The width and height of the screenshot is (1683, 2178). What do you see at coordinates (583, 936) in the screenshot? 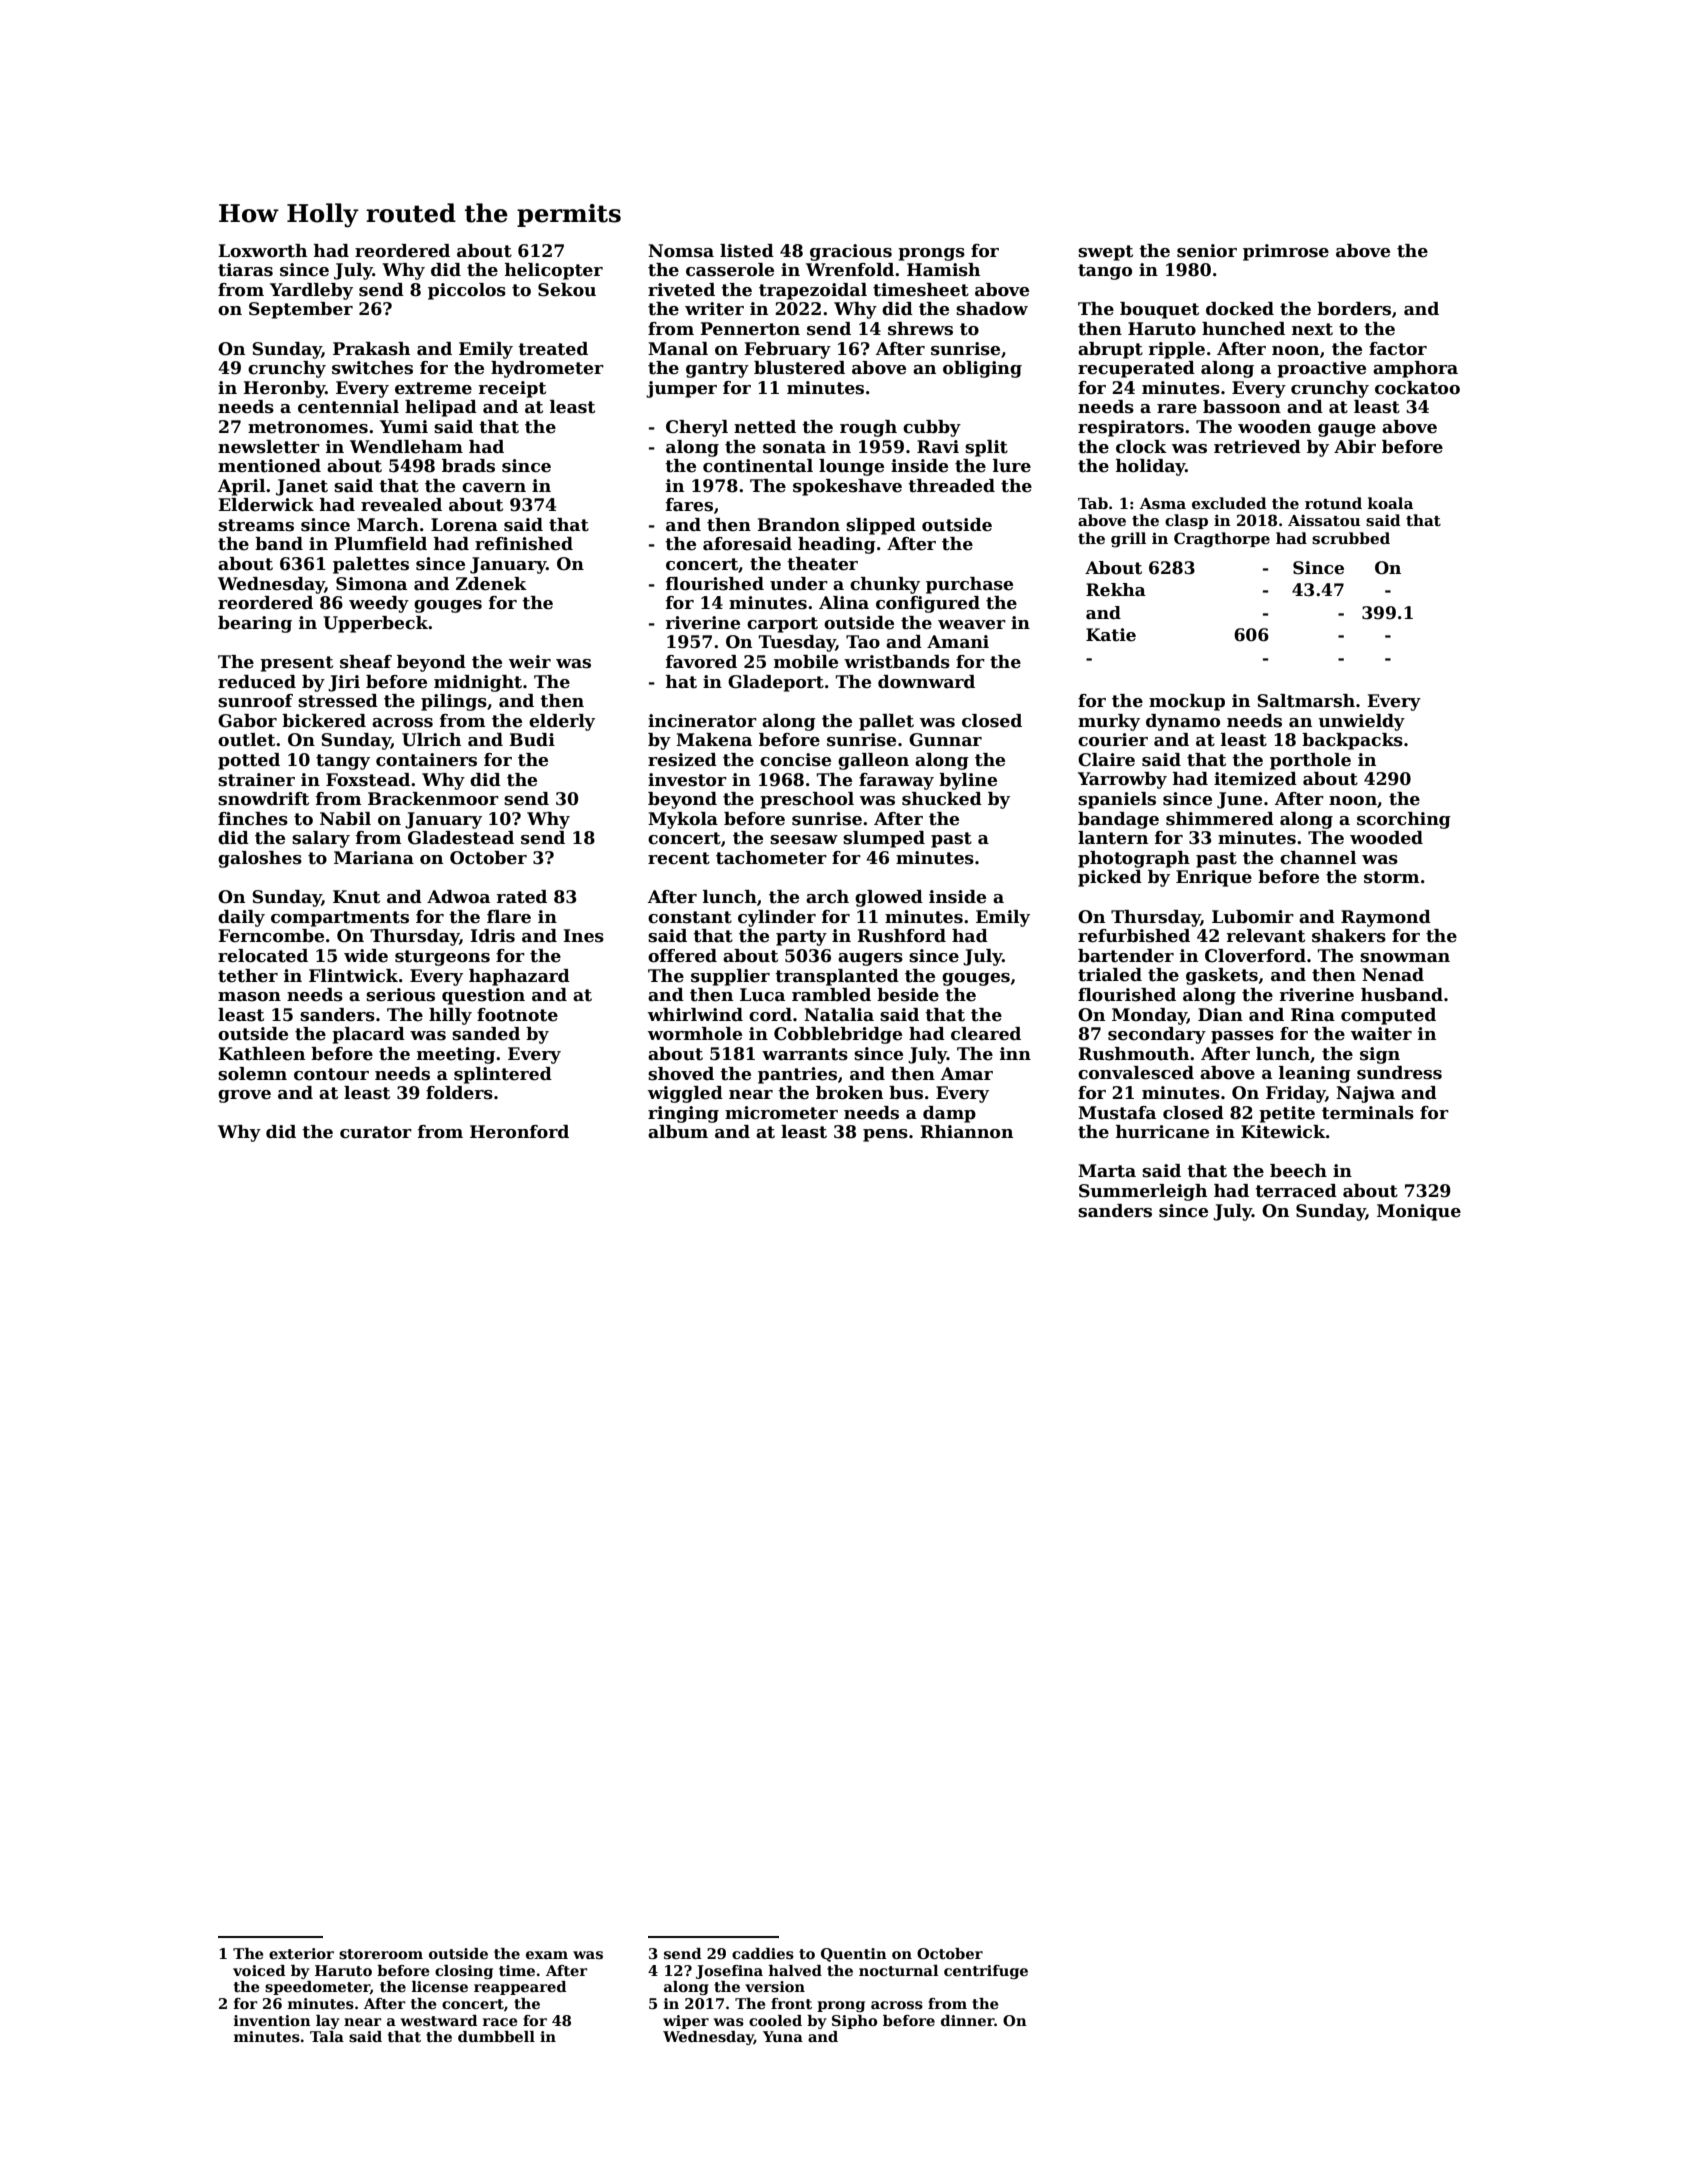
I see `Ines` at bounding box center [583, 936].
